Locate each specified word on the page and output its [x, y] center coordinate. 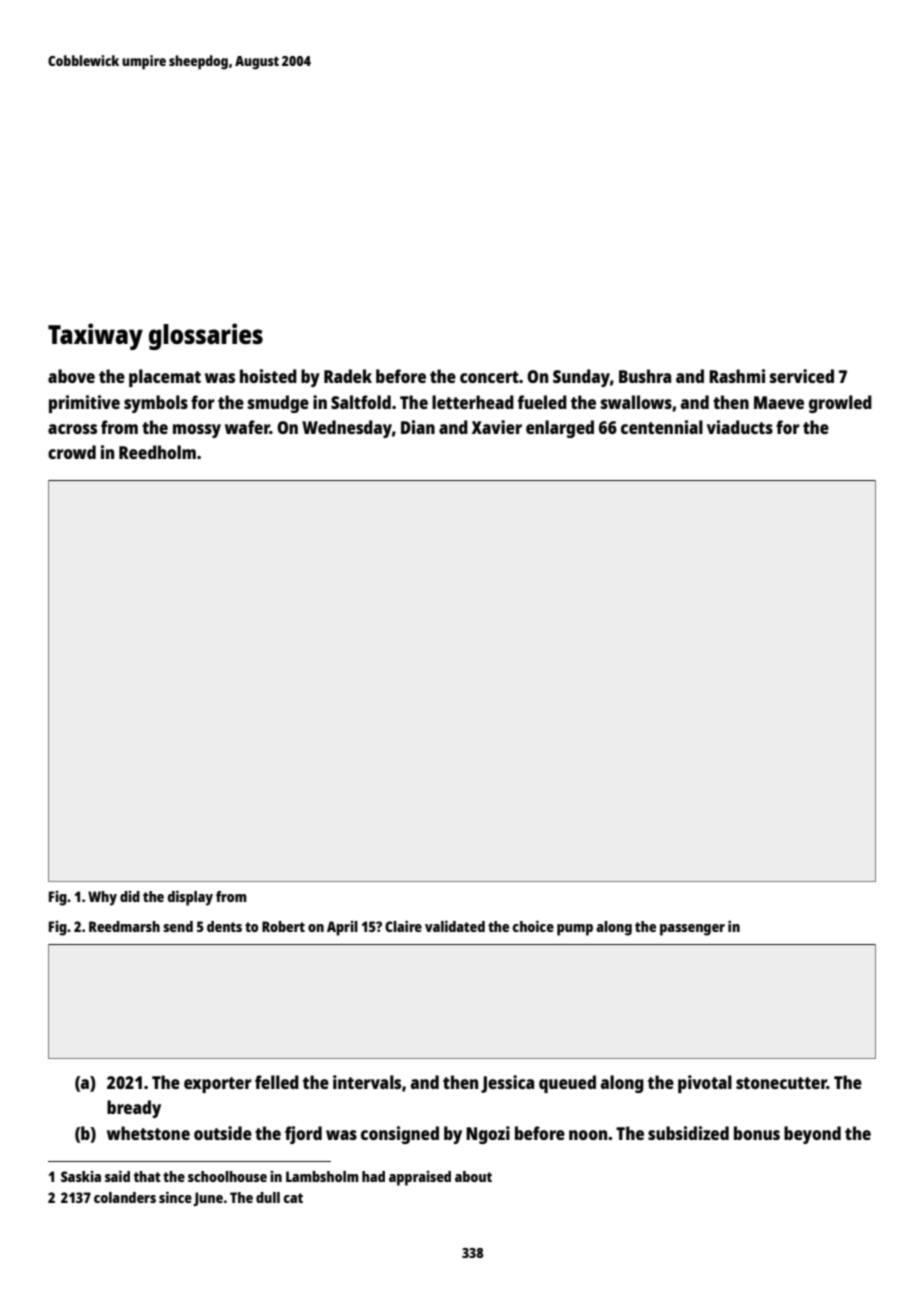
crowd [72, 452]
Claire [403, 926]
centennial [662, 427]
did [130, 896]
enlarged [560, 429]
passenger [692, 930]
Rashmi [737, 376]
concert [489, 377]
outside [223, 1133]
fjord [303, 1135]
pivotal [705, 1084]
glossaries [206, 336]
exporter [218, 1085]
